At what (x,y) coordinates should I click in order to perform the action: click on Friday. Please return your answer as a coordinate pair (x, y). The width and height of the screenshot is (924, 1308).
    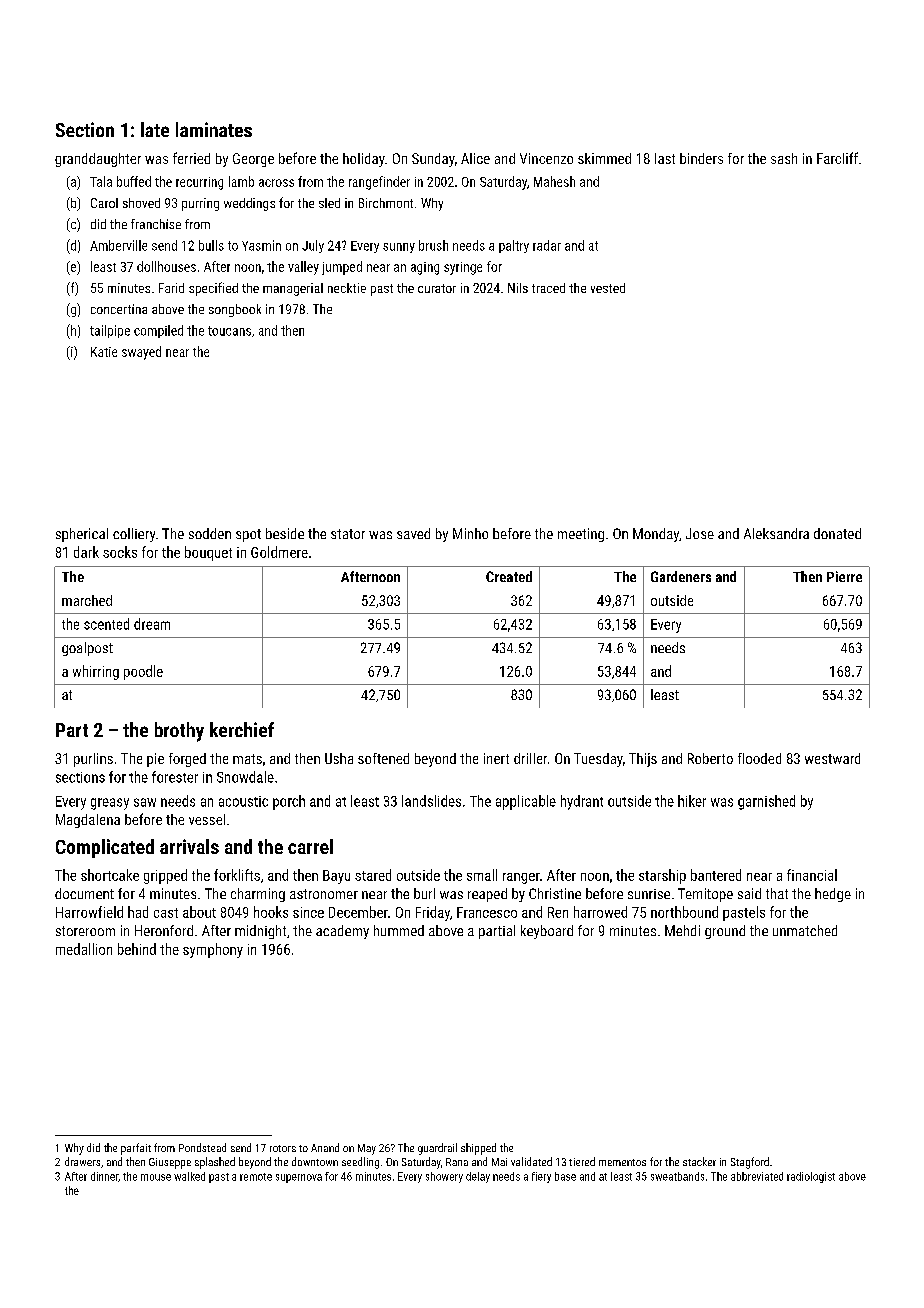
    Looking at the image, I should click on (433, 913).
